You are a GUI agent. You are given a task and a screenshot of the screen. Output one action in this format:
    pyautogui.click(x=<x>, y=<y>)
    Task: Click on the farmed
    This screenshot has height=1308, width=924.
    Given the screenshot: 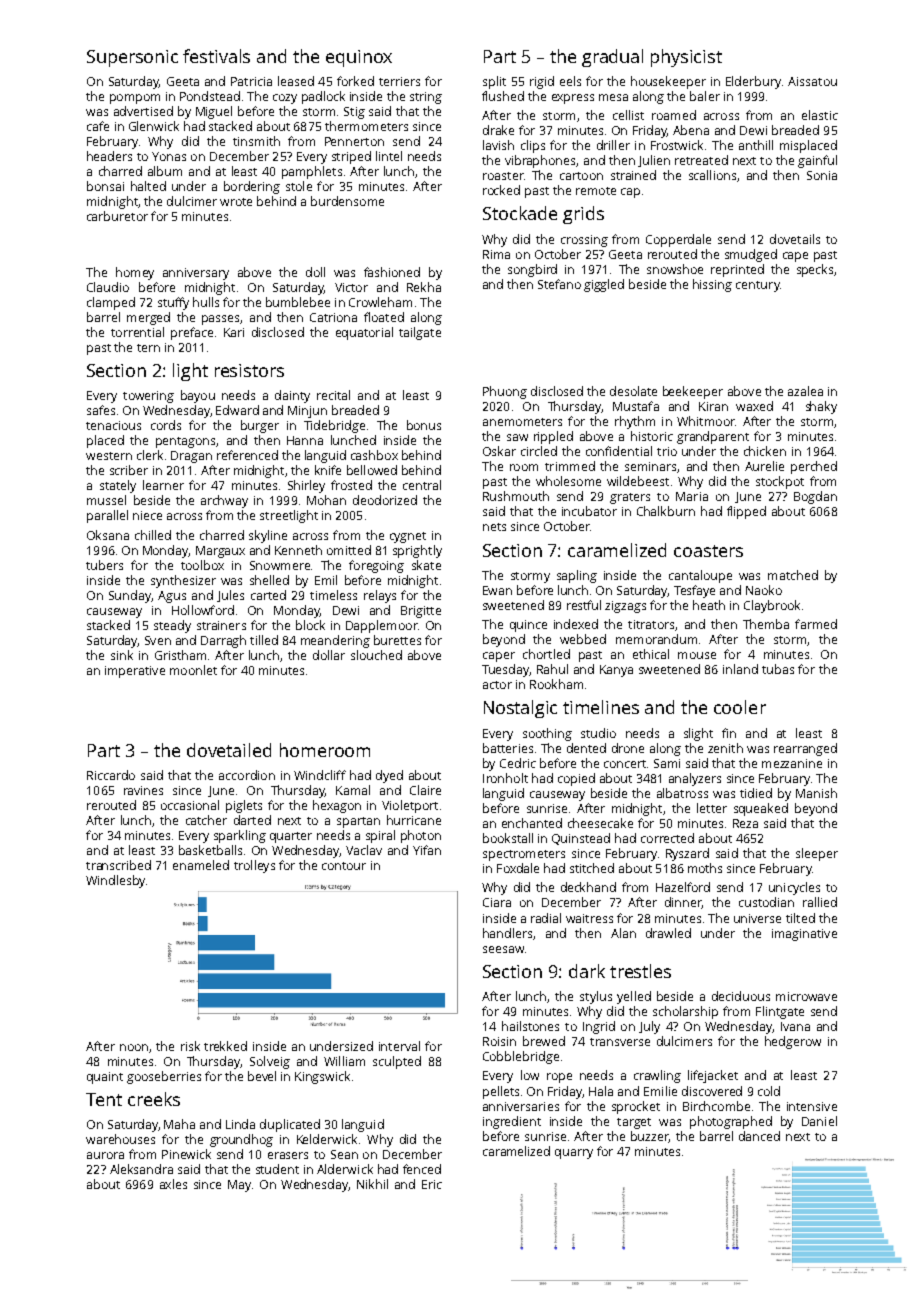 What is the action you would take?
    pyautogui.click(x=816, y=624)
